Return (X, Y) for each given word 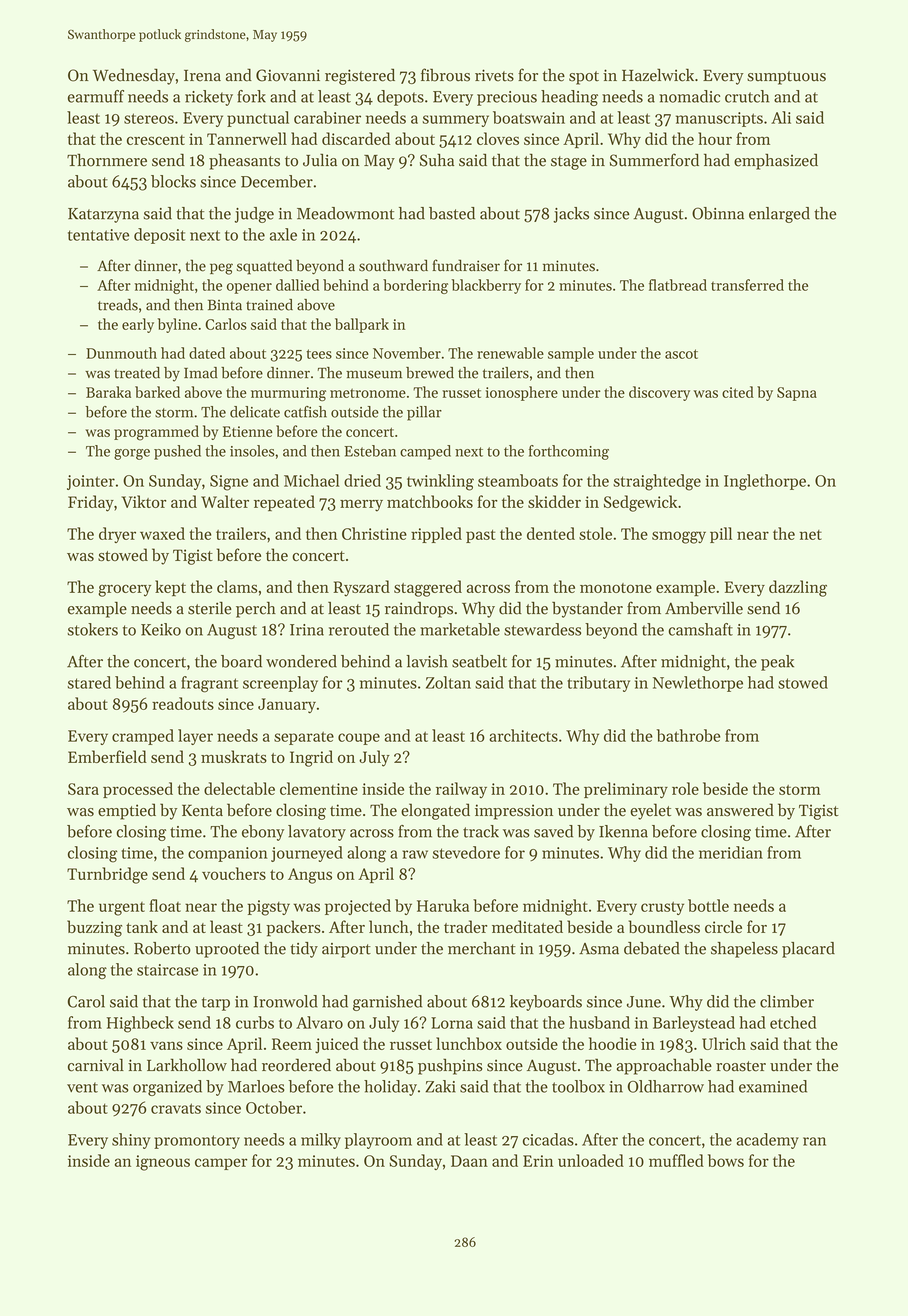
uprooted (227, 950)
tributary (598, 684)
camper (221, 1164)
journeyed (307, 854)
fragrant (209, 684)
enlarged (779, 215)
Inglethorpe (765, 482)
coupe (359, 739)
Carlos (226, 324)
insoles (252, 451)
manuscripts (719, 119)
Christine (374, 533)
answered (740, 810)
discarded (356, 138)
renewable (510, 353)
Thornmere (107, 160)
